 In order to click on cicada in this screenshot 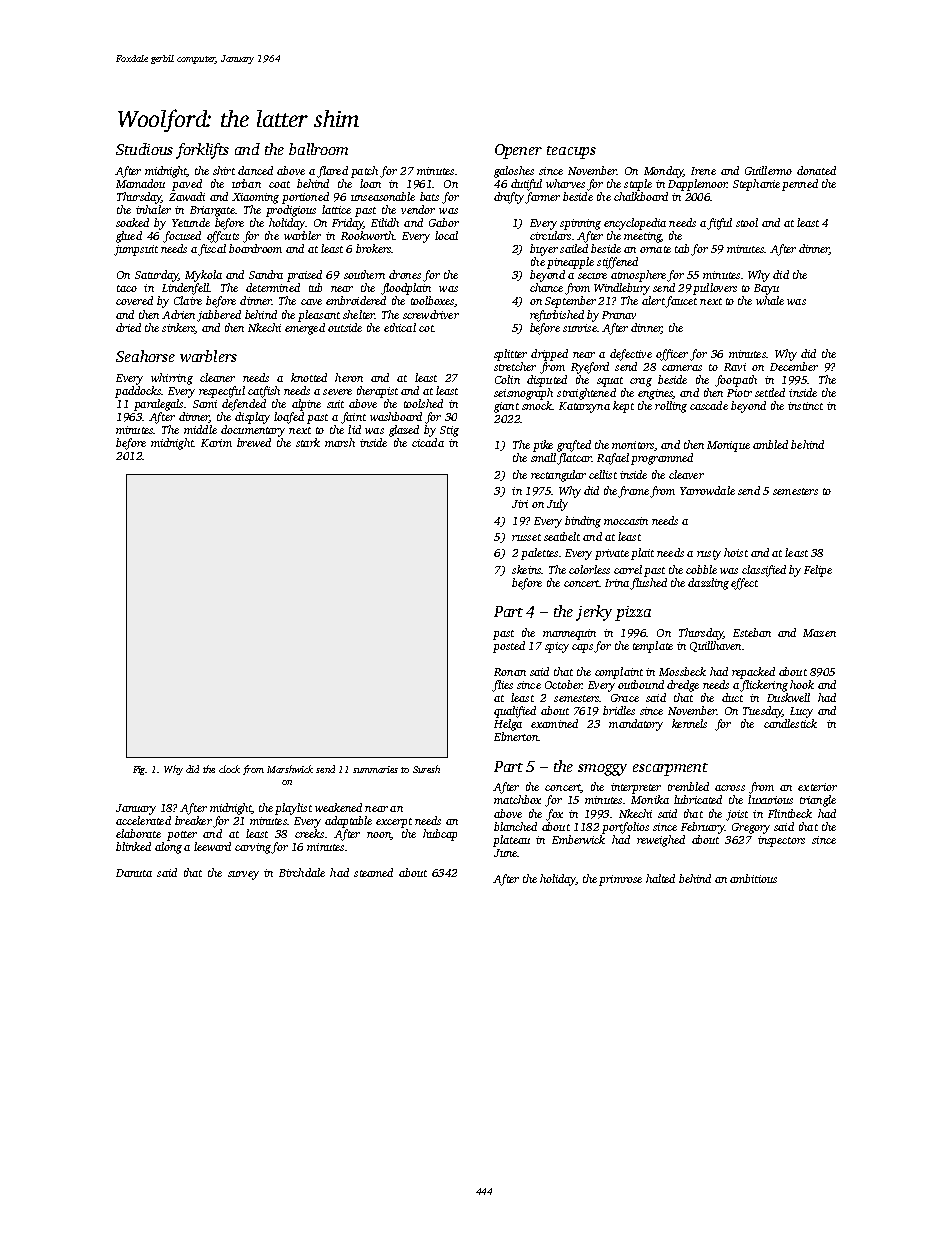, I will do `click(428, 442)`.
